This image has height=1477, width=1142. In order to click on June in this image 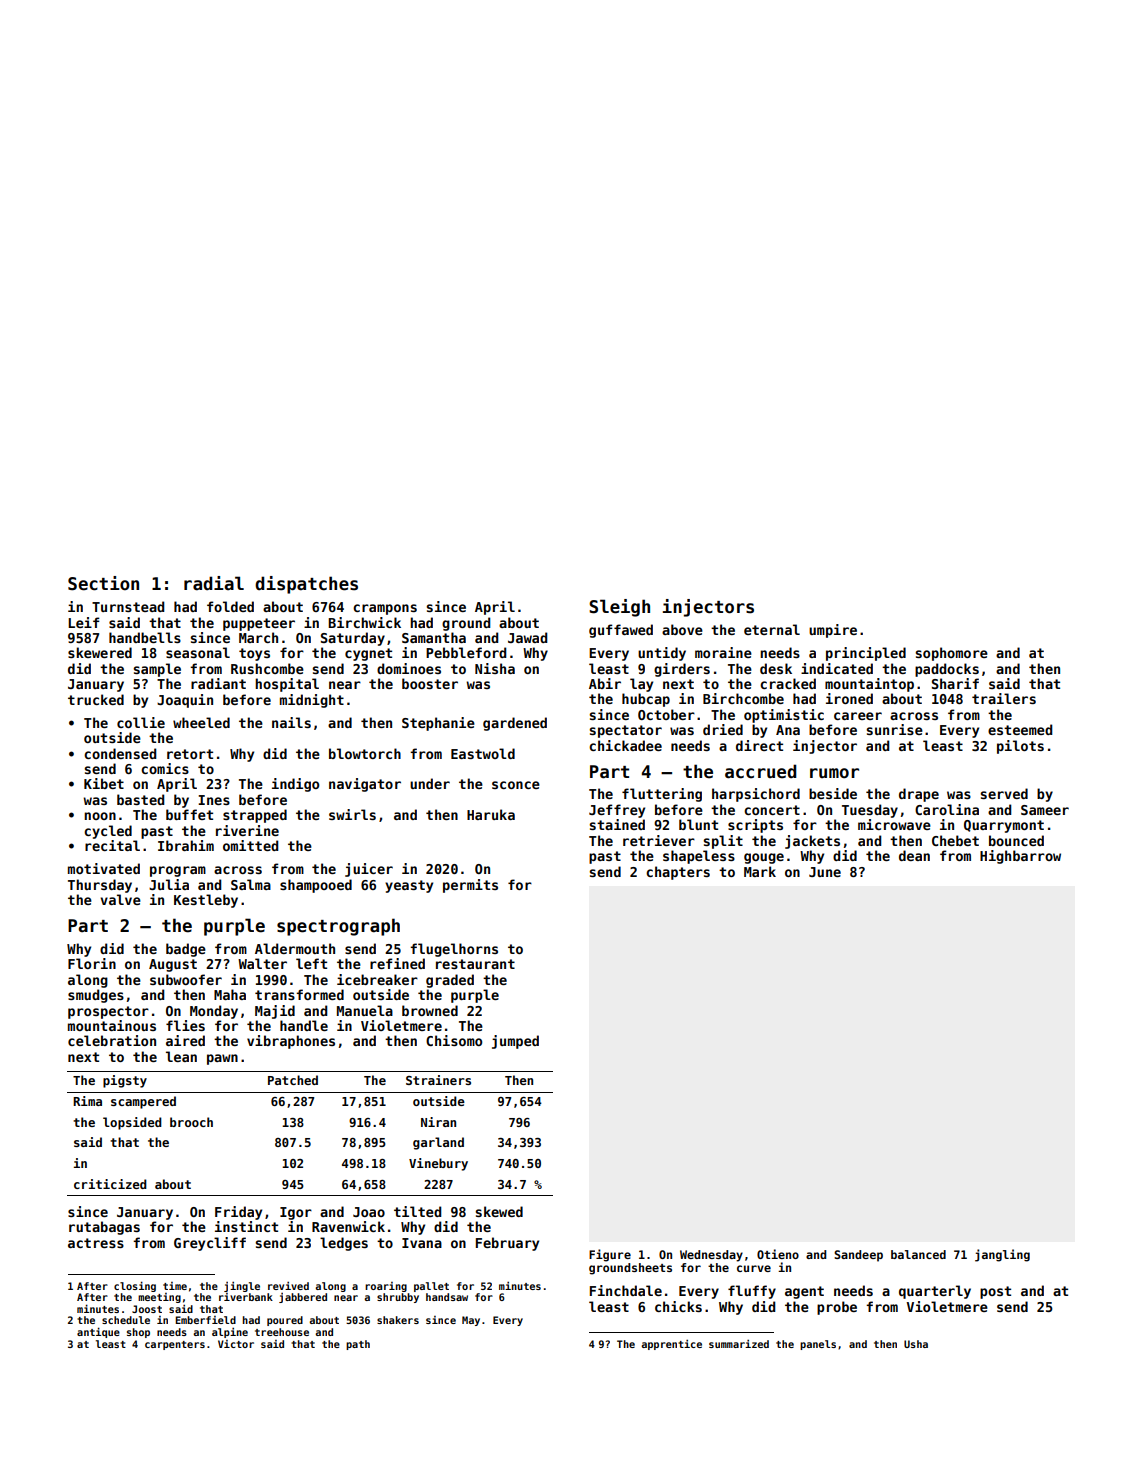, I will do `click(825, 872)`.
